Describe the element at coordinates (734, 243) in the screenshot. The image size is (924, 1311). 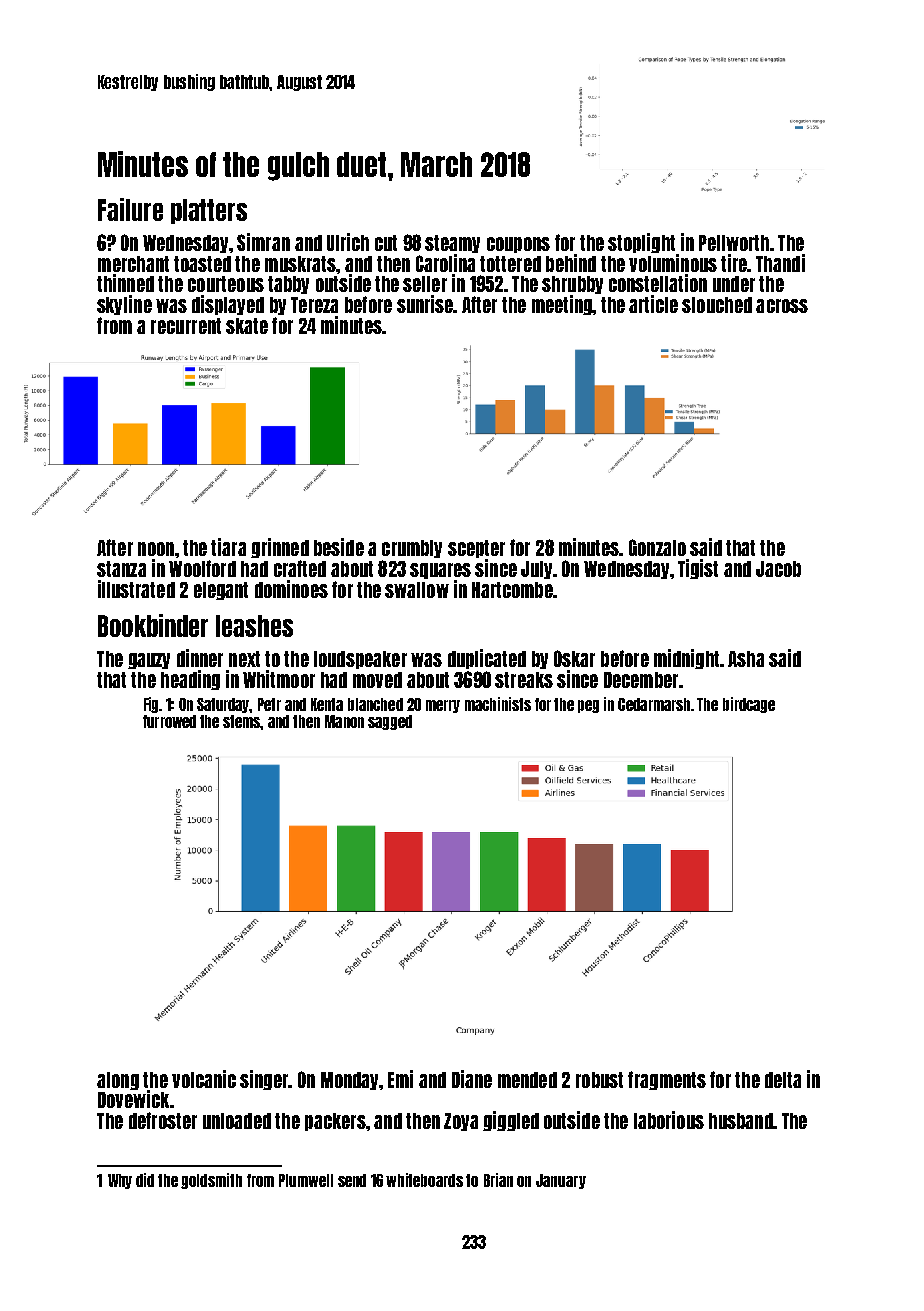
I see `Pellworth` at that location.
